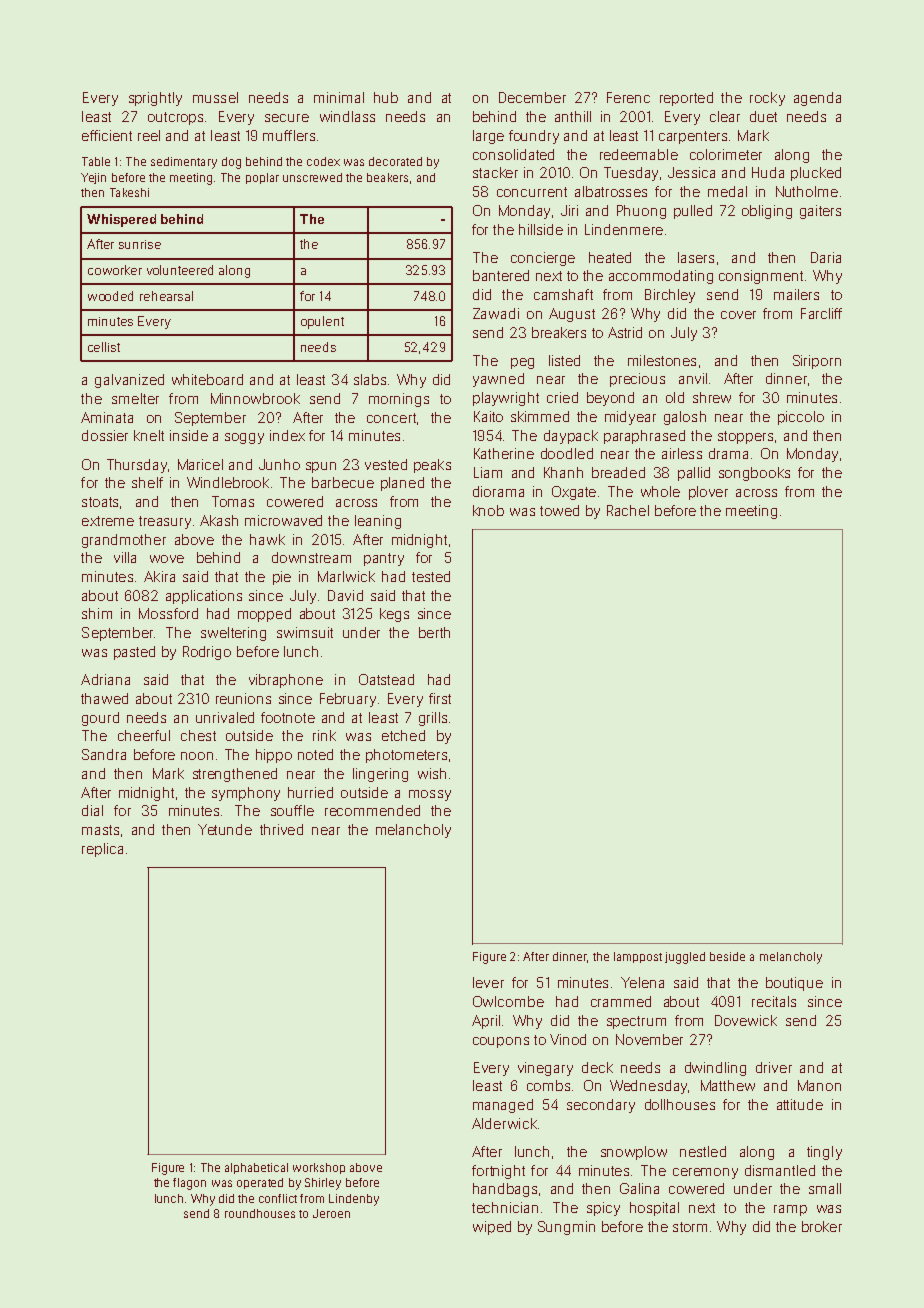 Image resolution: width=924 pixels, height=1308 pixels. What do you see at coordinates (189, 1184) in the page?
I see `flagon` at bounding box center [189, 1184].
